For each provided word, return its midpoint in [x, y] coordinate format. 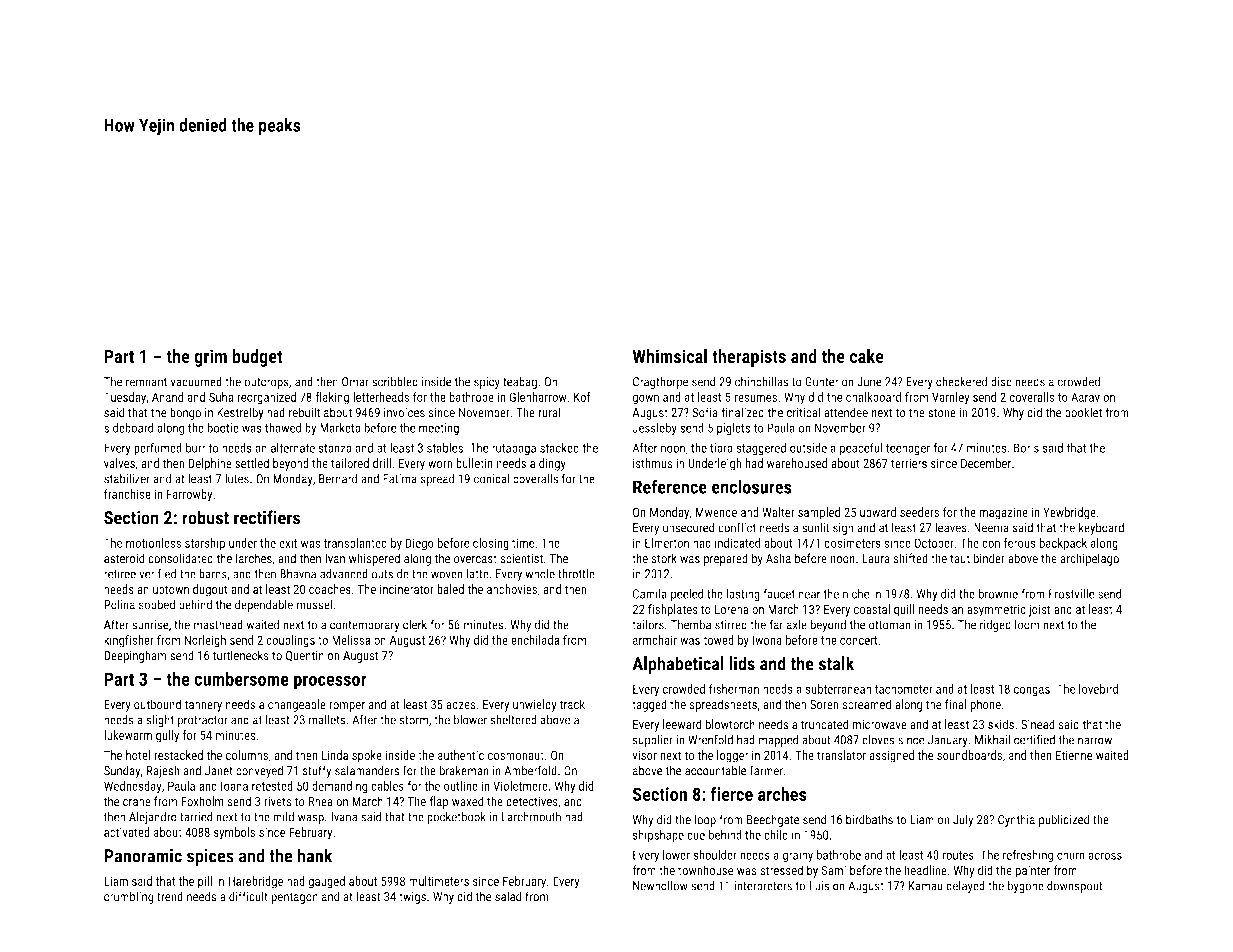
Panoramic [143, 856]
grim [210, 358]
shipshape [658, 836]
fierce [732, 794]
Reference [670, 486]
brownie [998, 594]
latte [478, 573]
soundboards [969, 755]
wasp [311, 819]
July [963, 820]
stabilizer [127, 479]
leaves [951, 527]
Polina [119, 604]
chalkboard [873, 397]
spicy [487, 383]
